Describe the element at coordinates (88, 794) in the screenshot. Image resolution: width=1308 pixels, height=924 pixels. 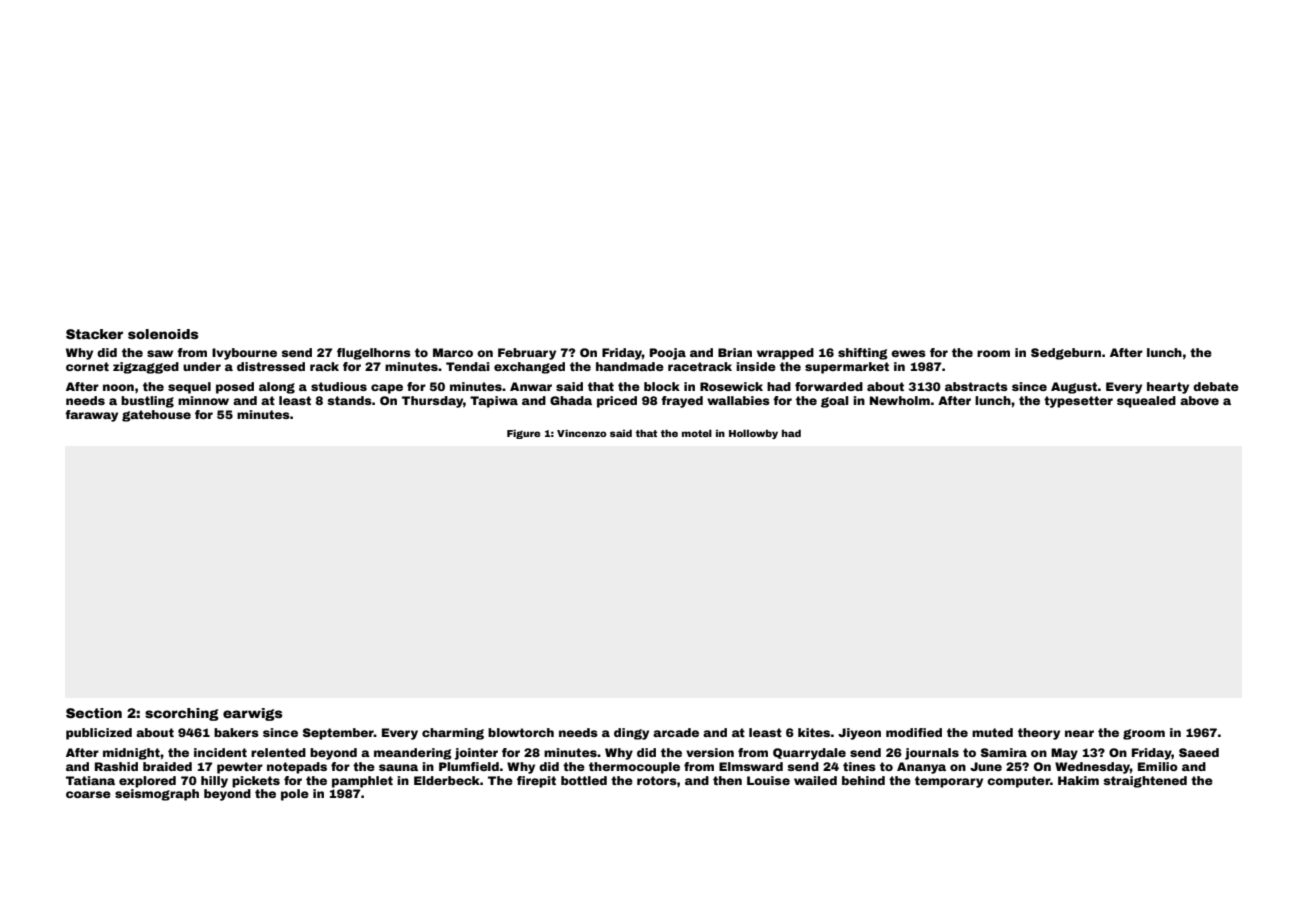
I see `coarse` at that location.
